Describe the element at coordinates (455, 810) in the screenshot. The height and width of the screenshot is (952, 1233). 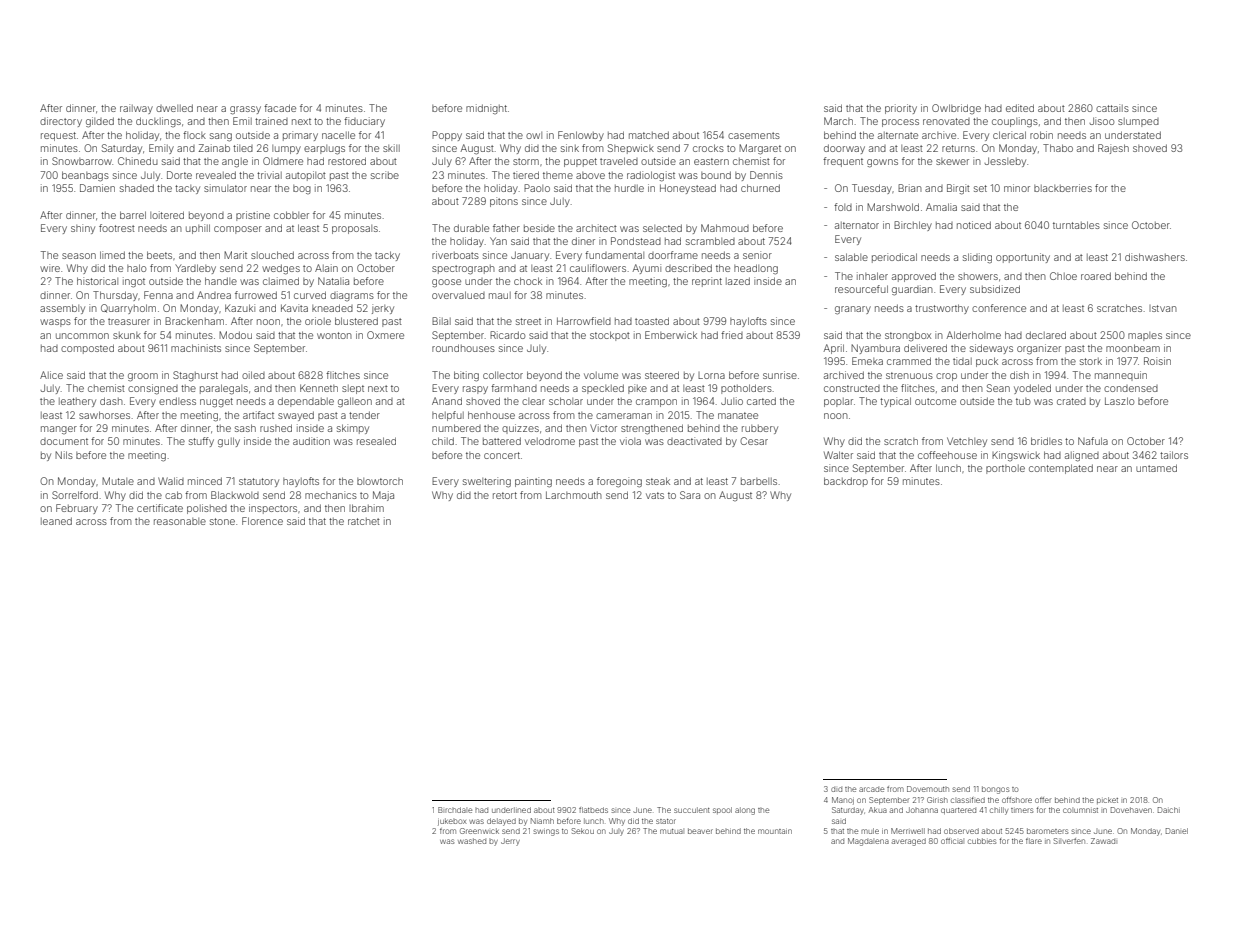
I see `Birchdale` at that location.
